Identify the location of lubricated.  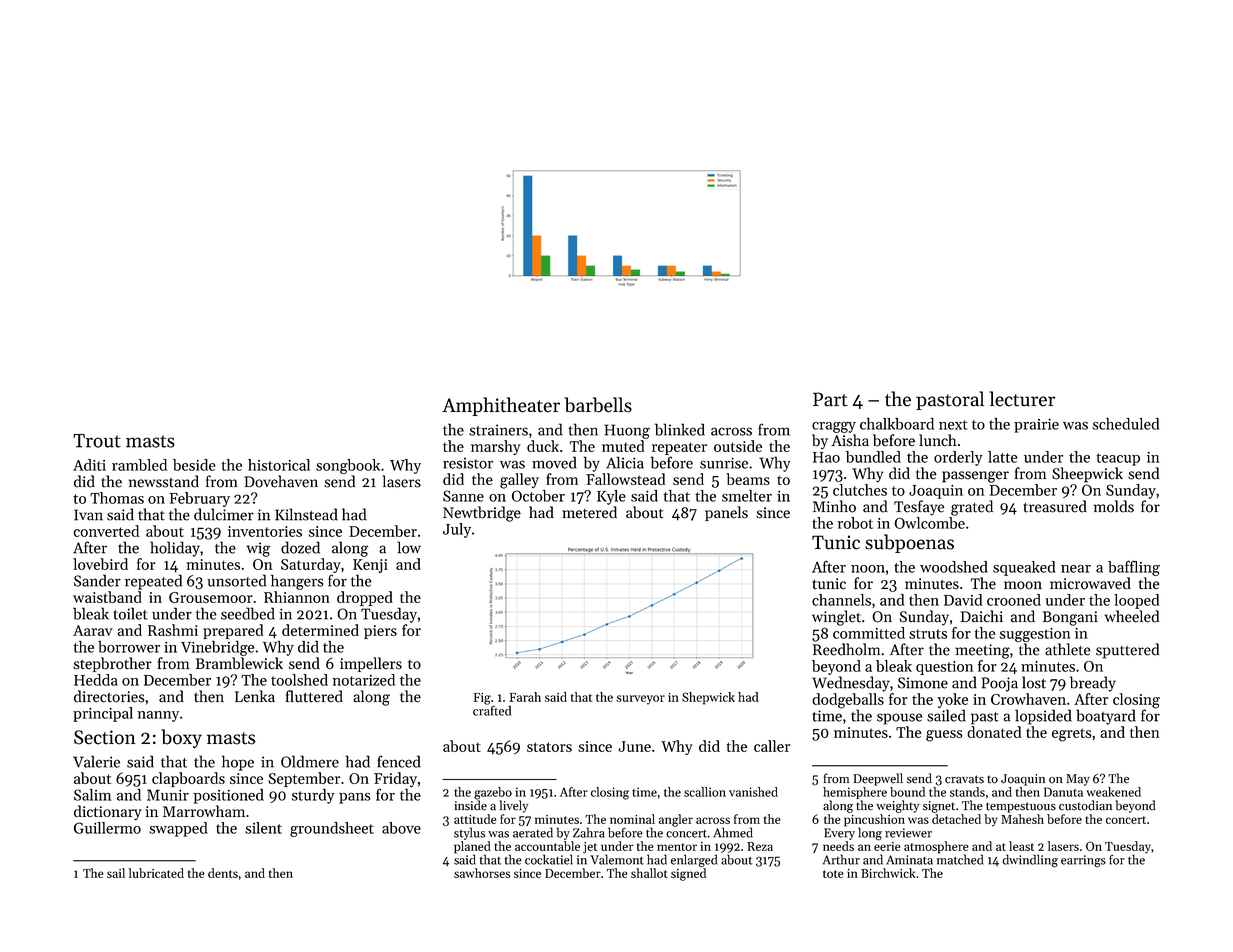
(156, 873).
